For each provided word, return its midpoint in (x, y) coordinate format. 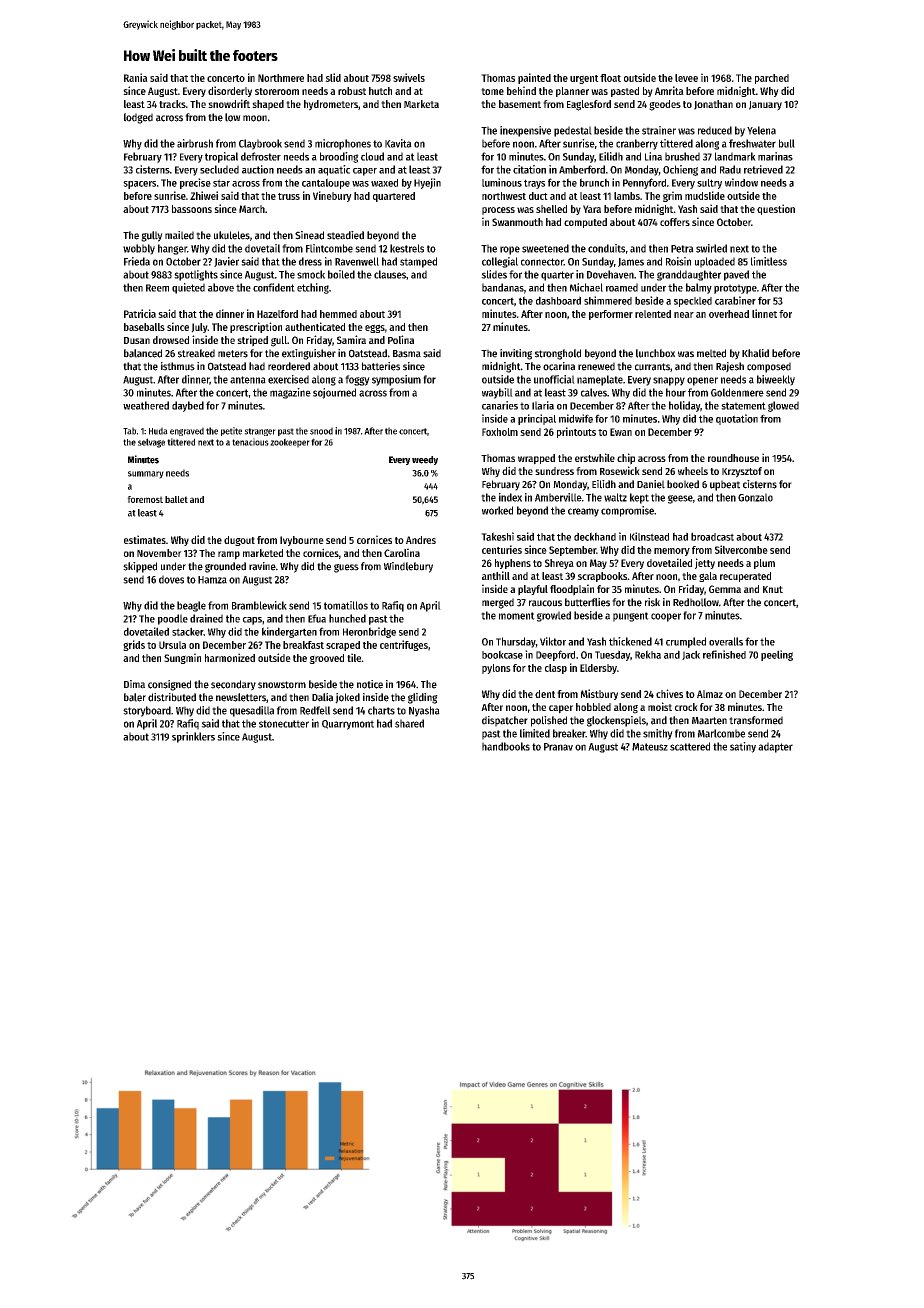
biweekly (776, 380)
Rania (136, 77)
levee (686, 78)
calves (594, 392)
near (684, 315)
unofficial (554, 379)
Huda (158, 431)
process (498, 211)
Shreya (559, 564)
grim (672, 196)
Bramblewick (259, 605)
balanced (143, 353)
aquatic (334, 170)
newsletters (241, 697)
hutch (380, 91)
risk (652, 602)
